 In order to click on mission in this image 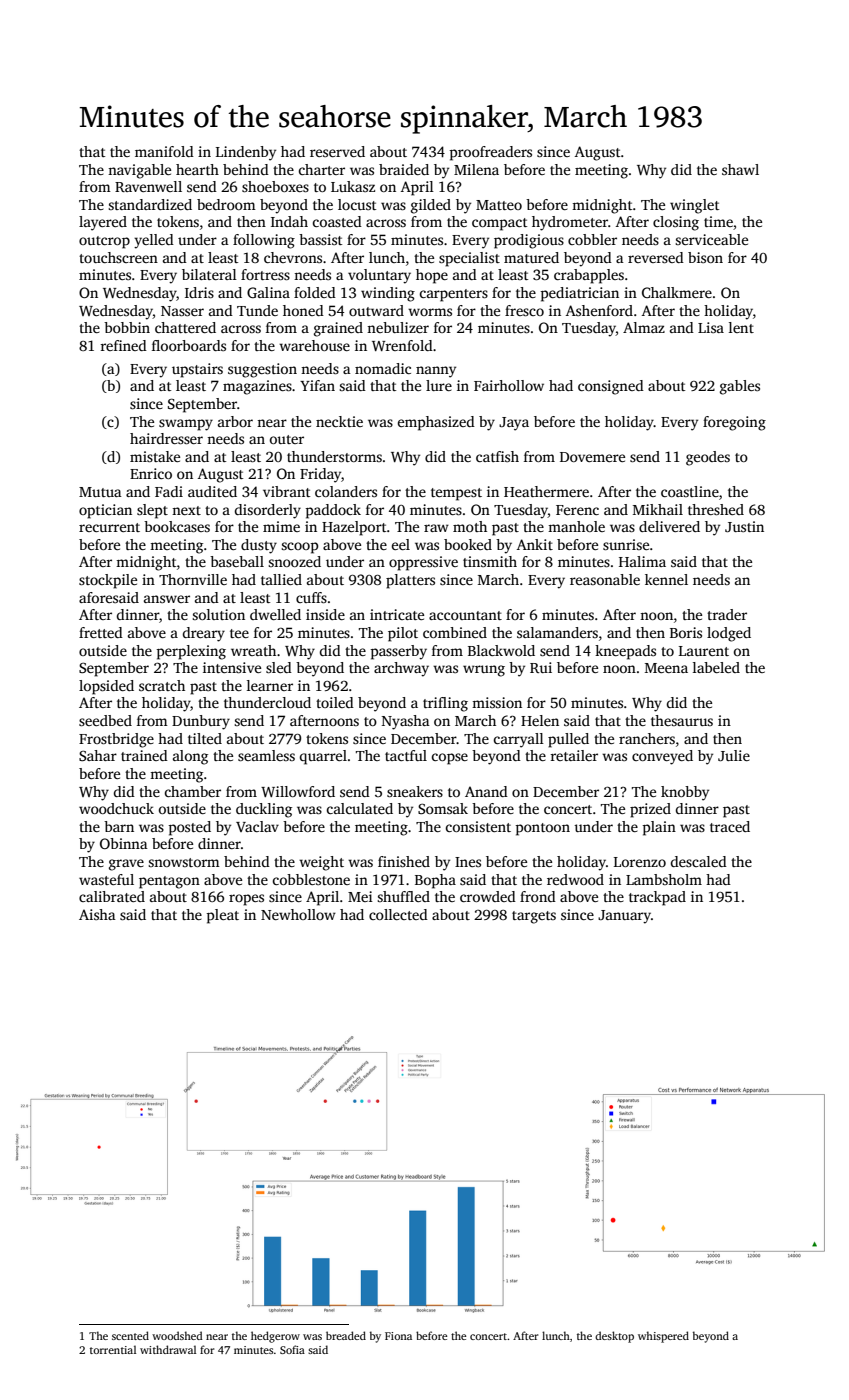, I will do `click(497, 702)`.
